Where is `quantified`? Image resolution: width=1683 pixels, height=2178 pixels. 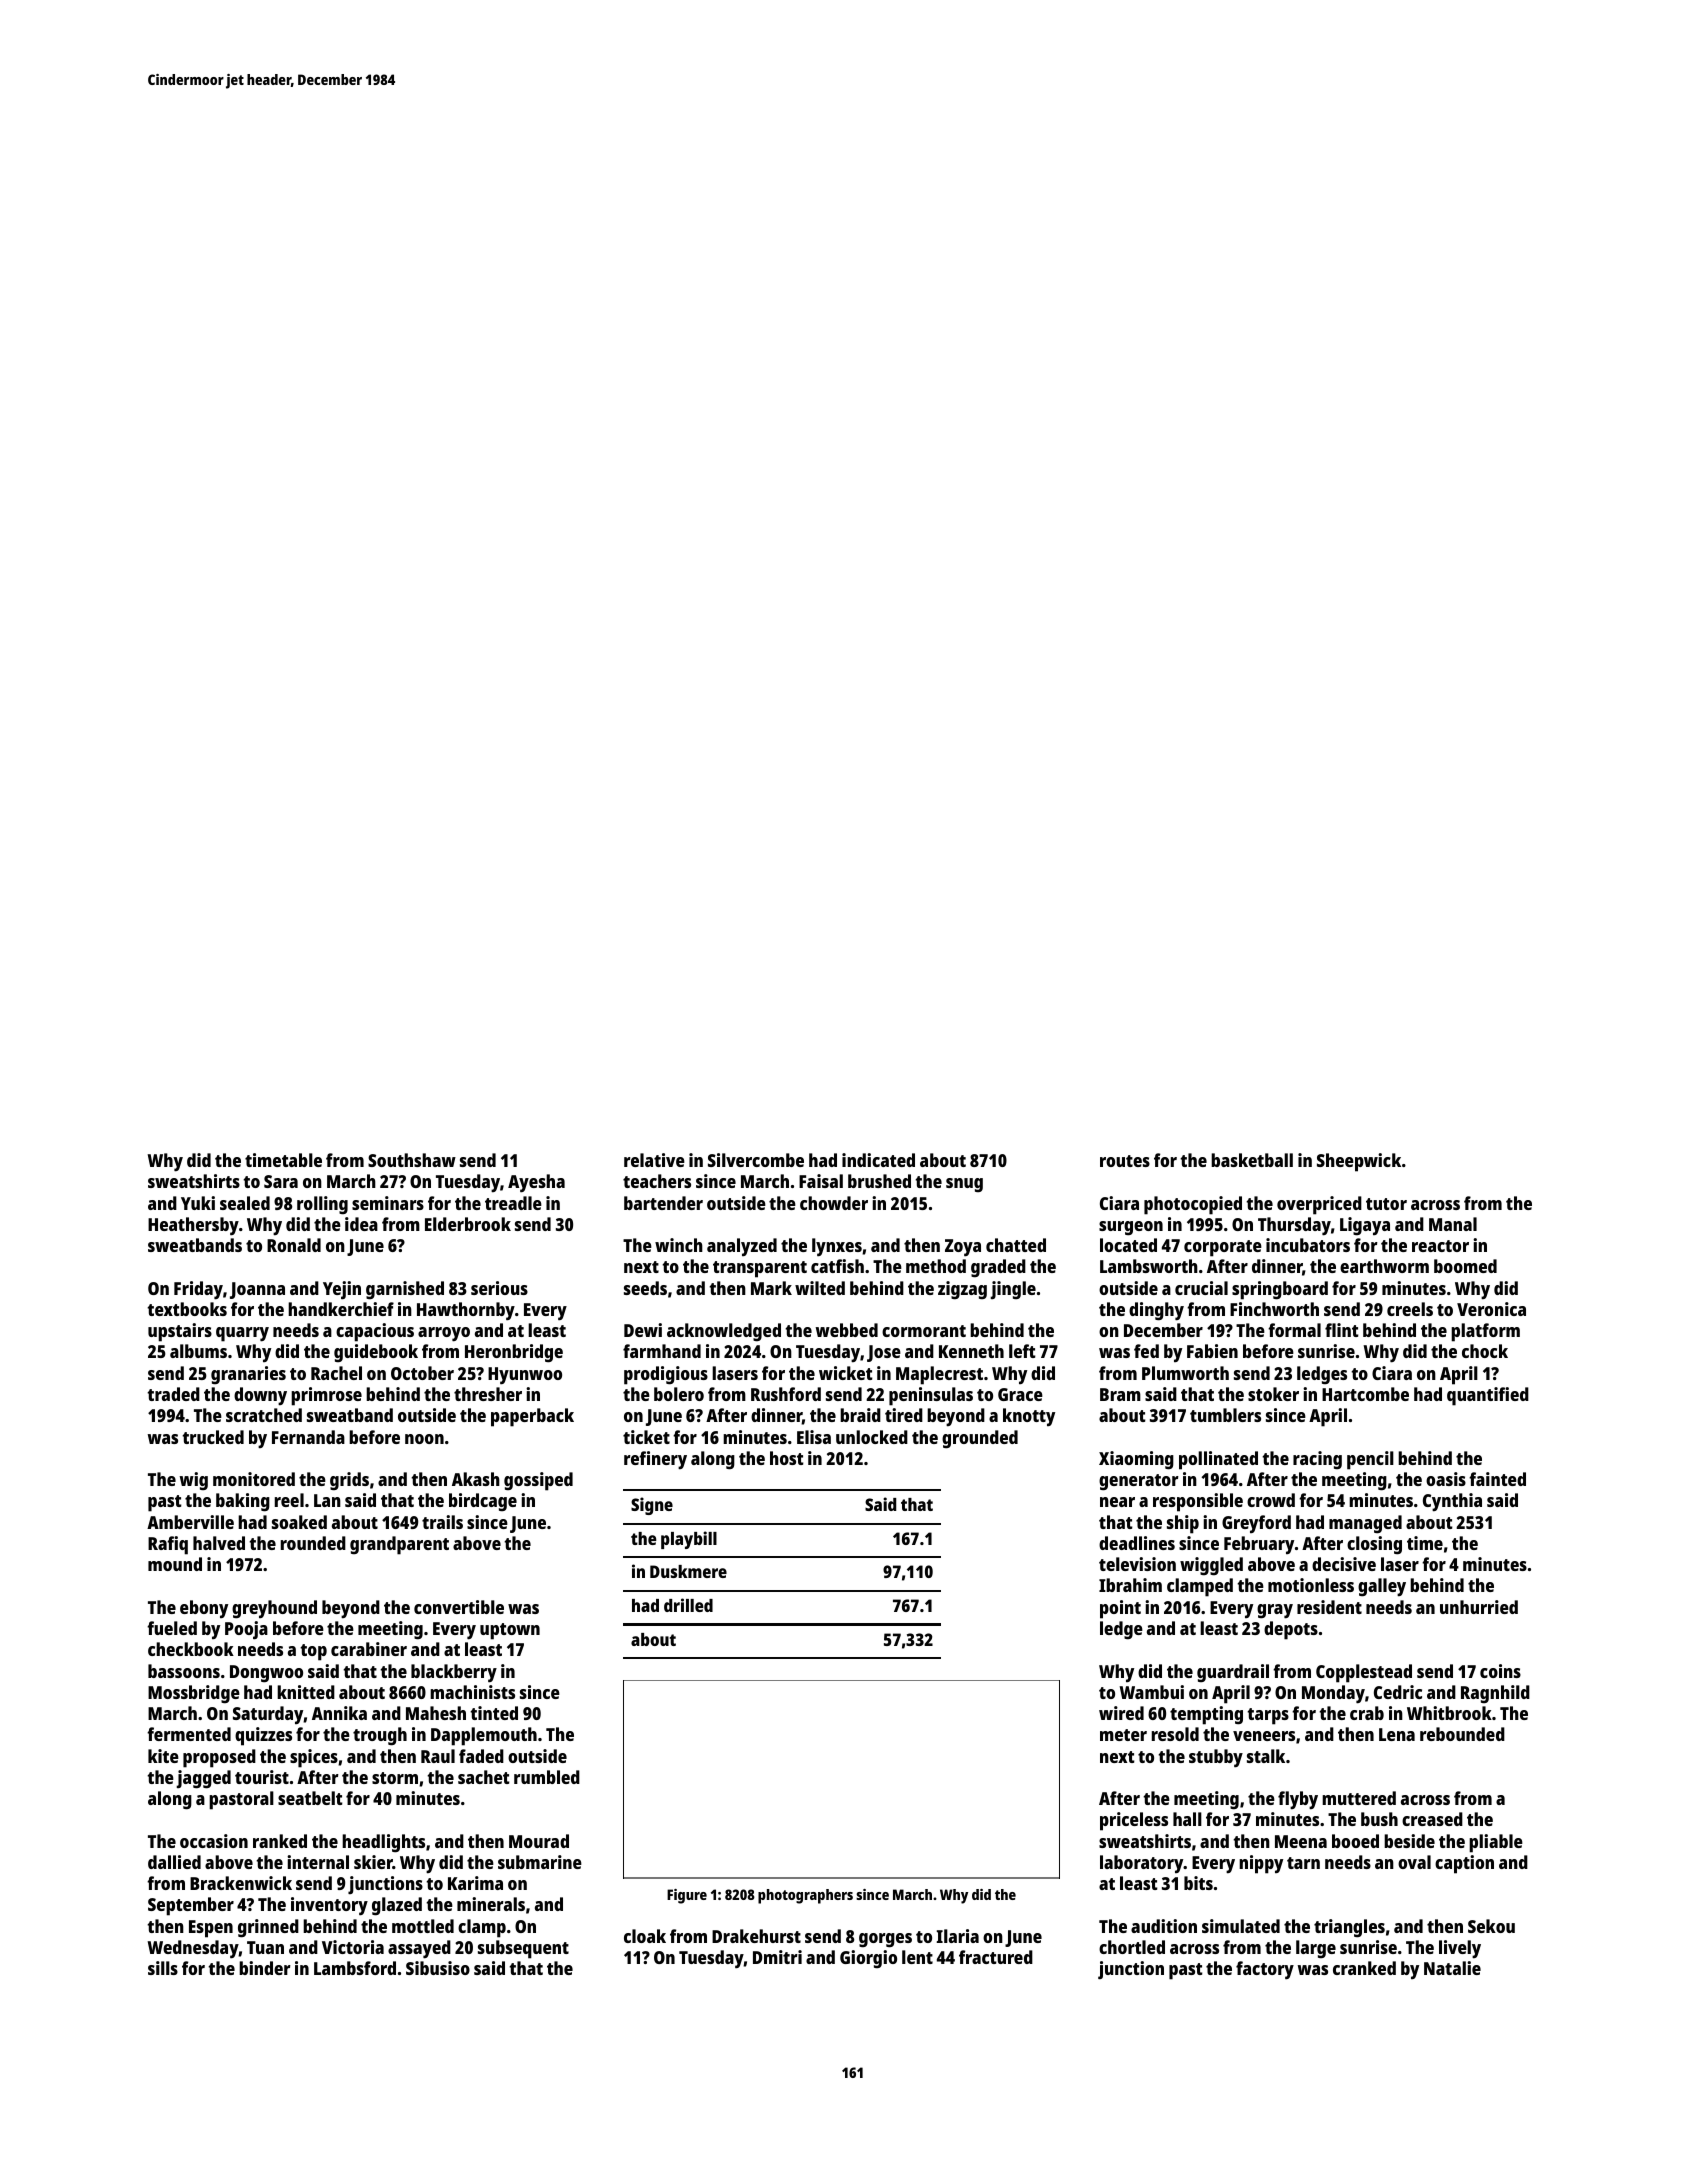 quantified is located at coordinates (1488, 1396).
